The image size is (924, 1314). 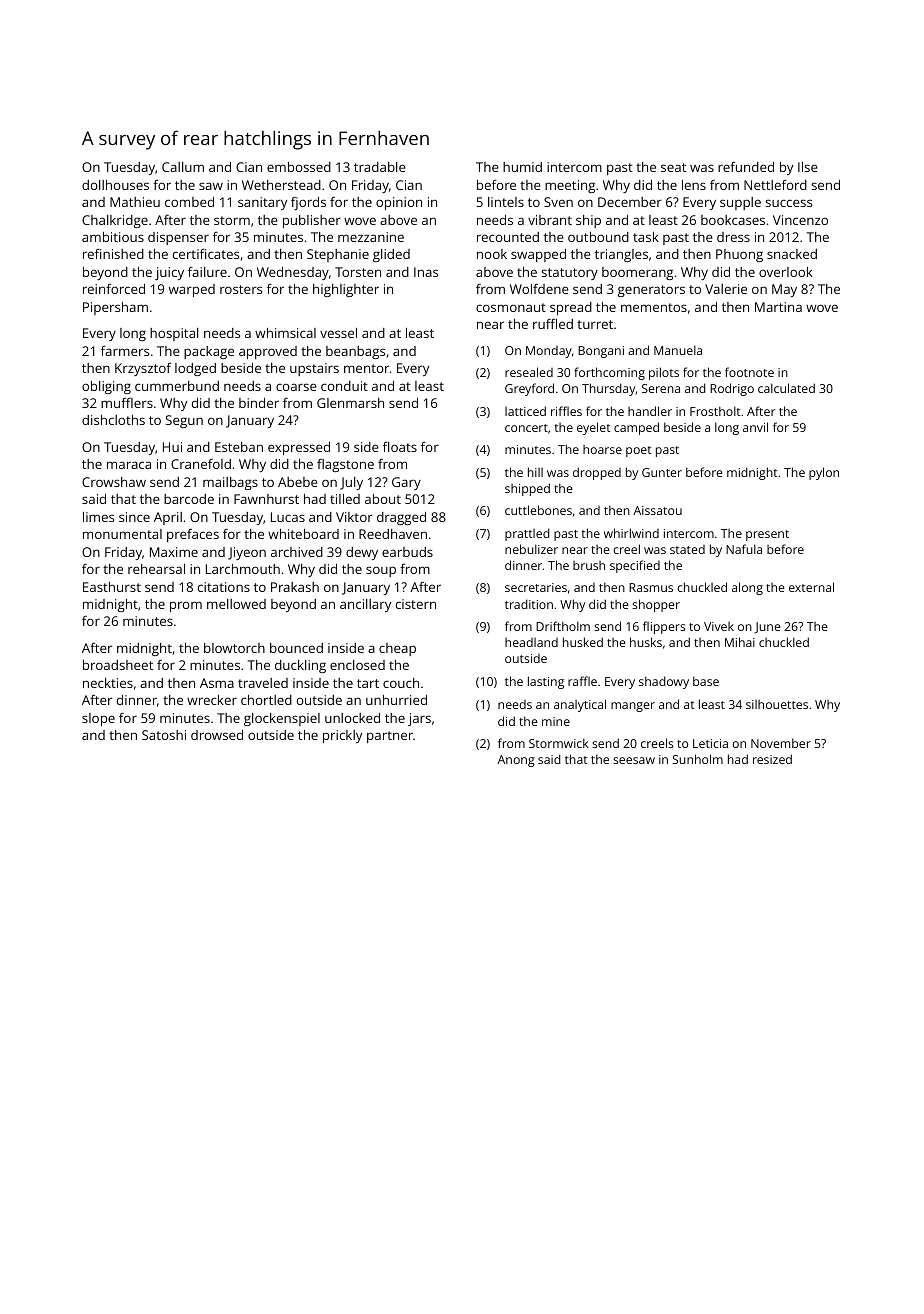 I want to click on seesaw, so click(x=634, y=760).
